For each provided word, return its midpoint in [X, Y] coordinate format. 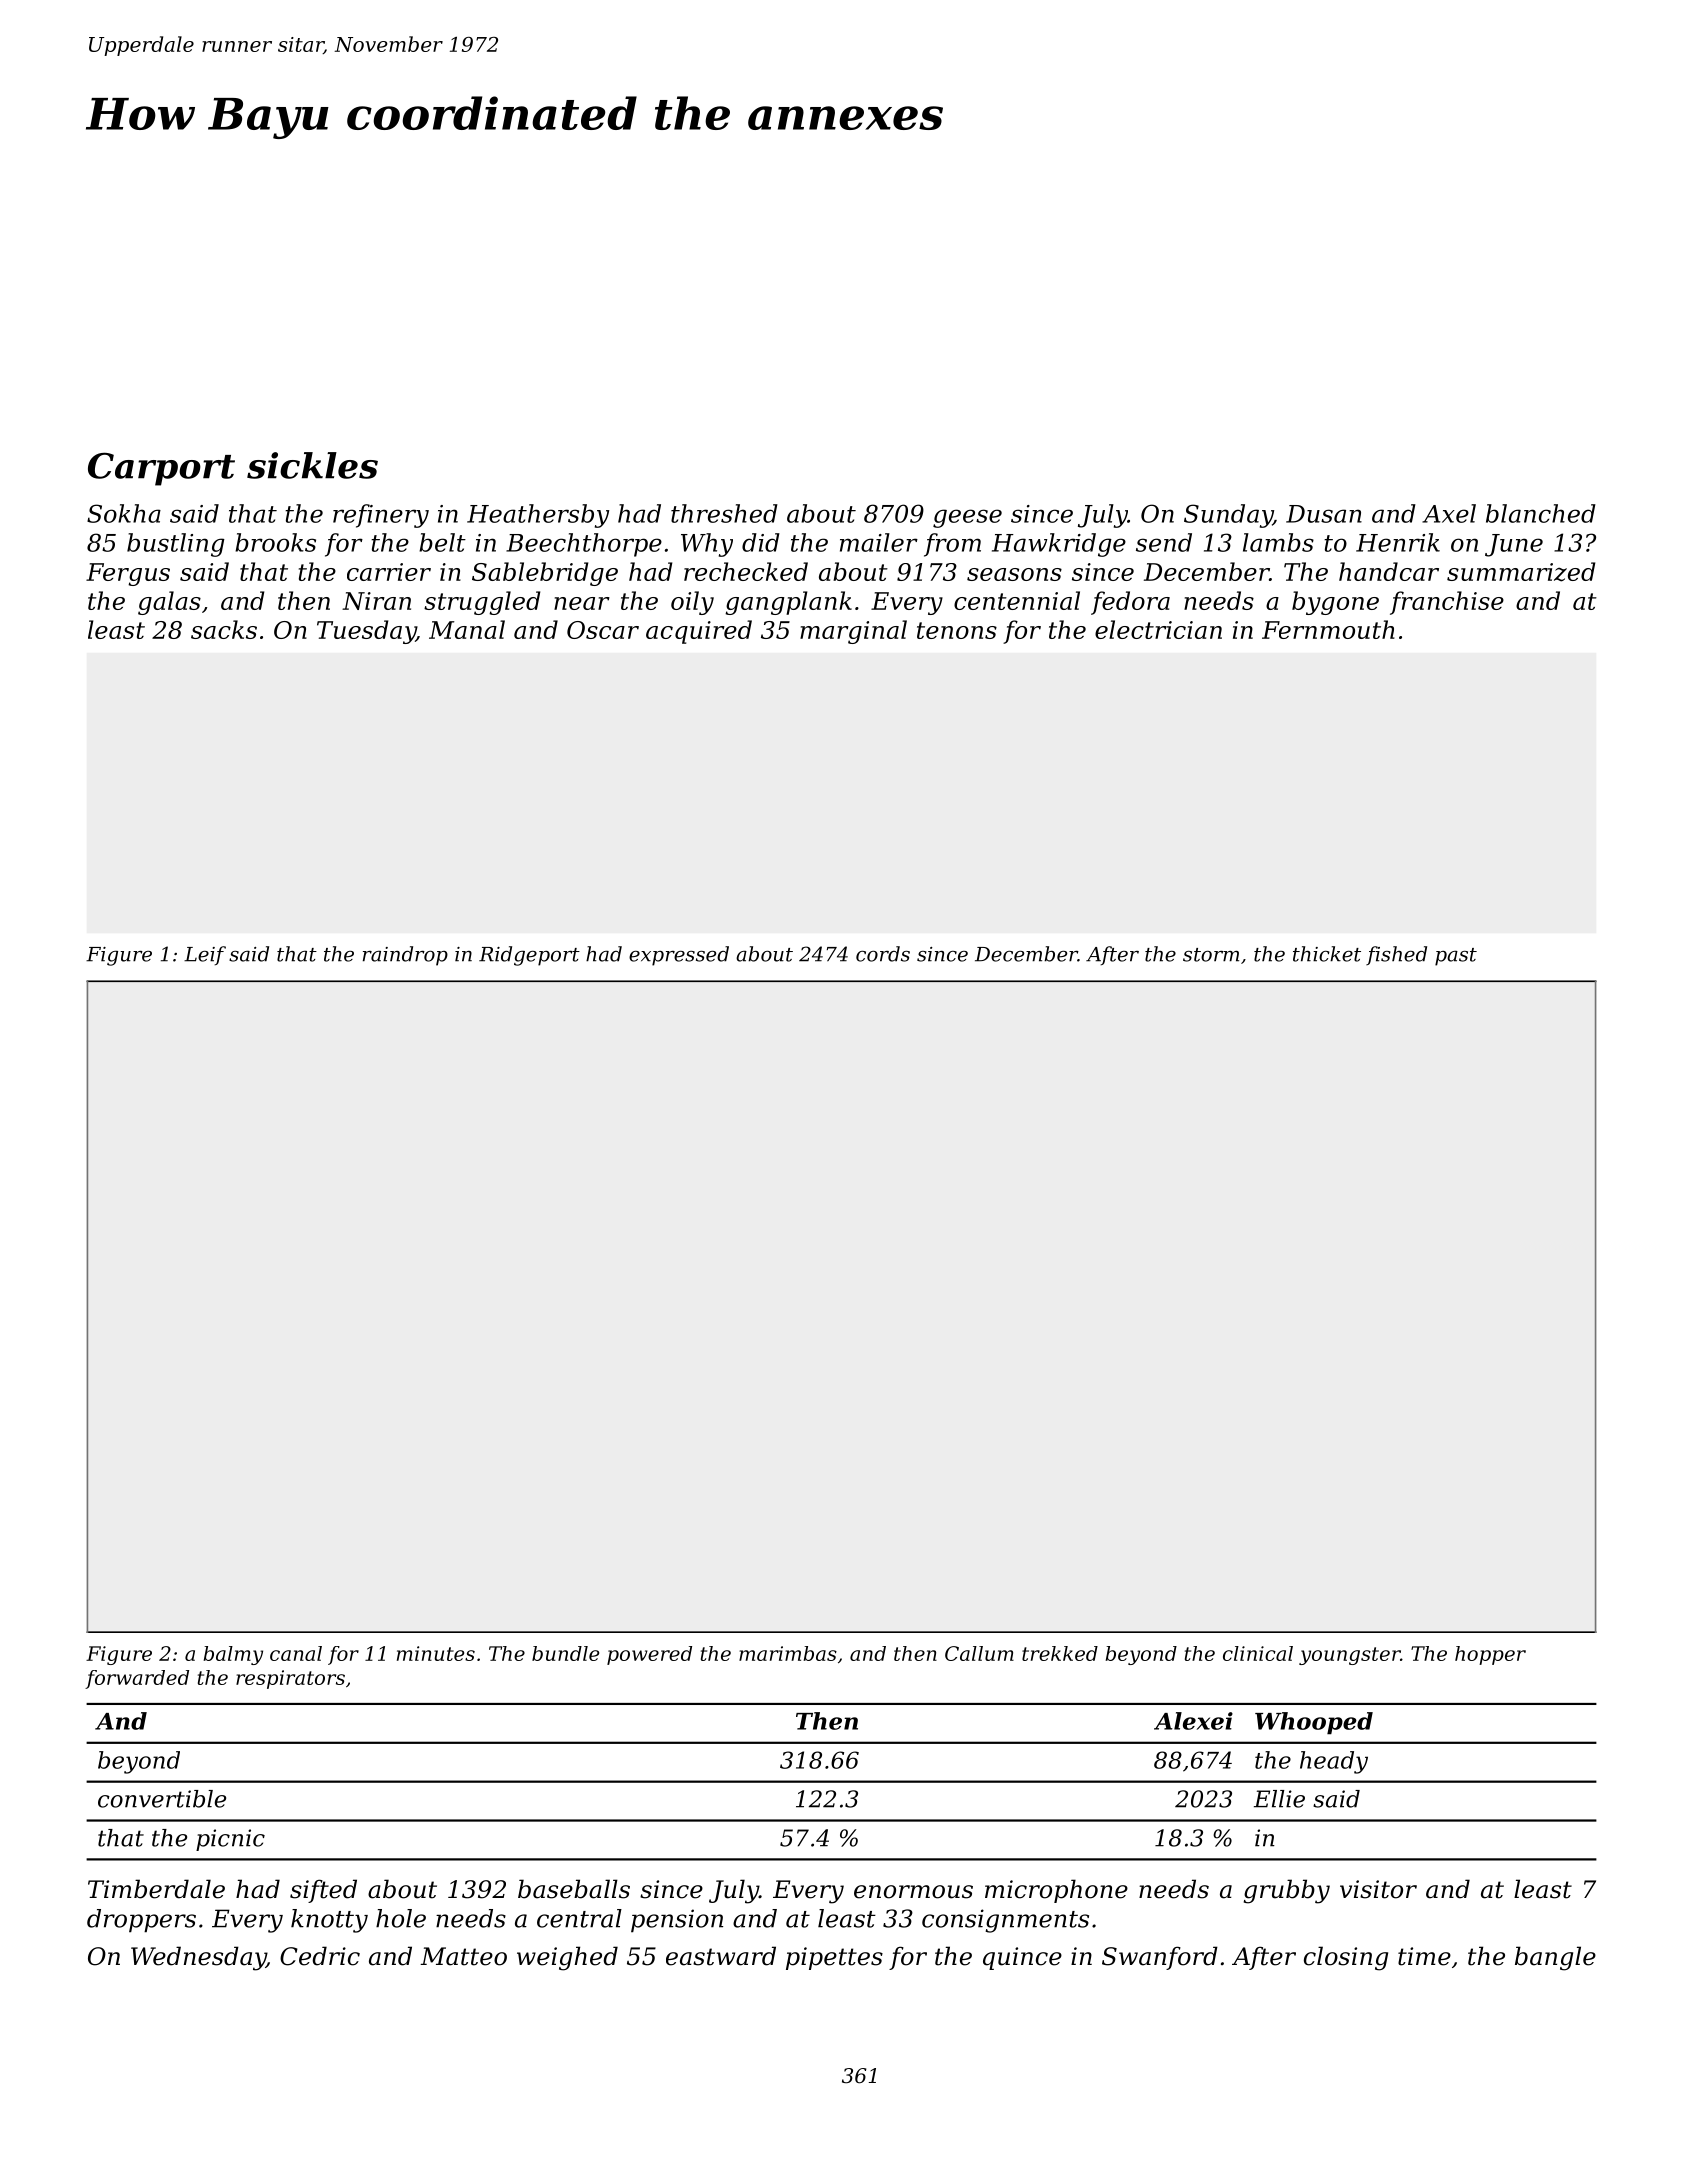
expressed [679, 956]
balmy [233, 1655]
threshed [724, 513]
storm [1211, 955]
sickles [312, 465]
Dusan [1324, 514]
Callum [979, 1653]
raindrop [405, 956]
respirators [290, 1679]
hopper [1490, 1655]
